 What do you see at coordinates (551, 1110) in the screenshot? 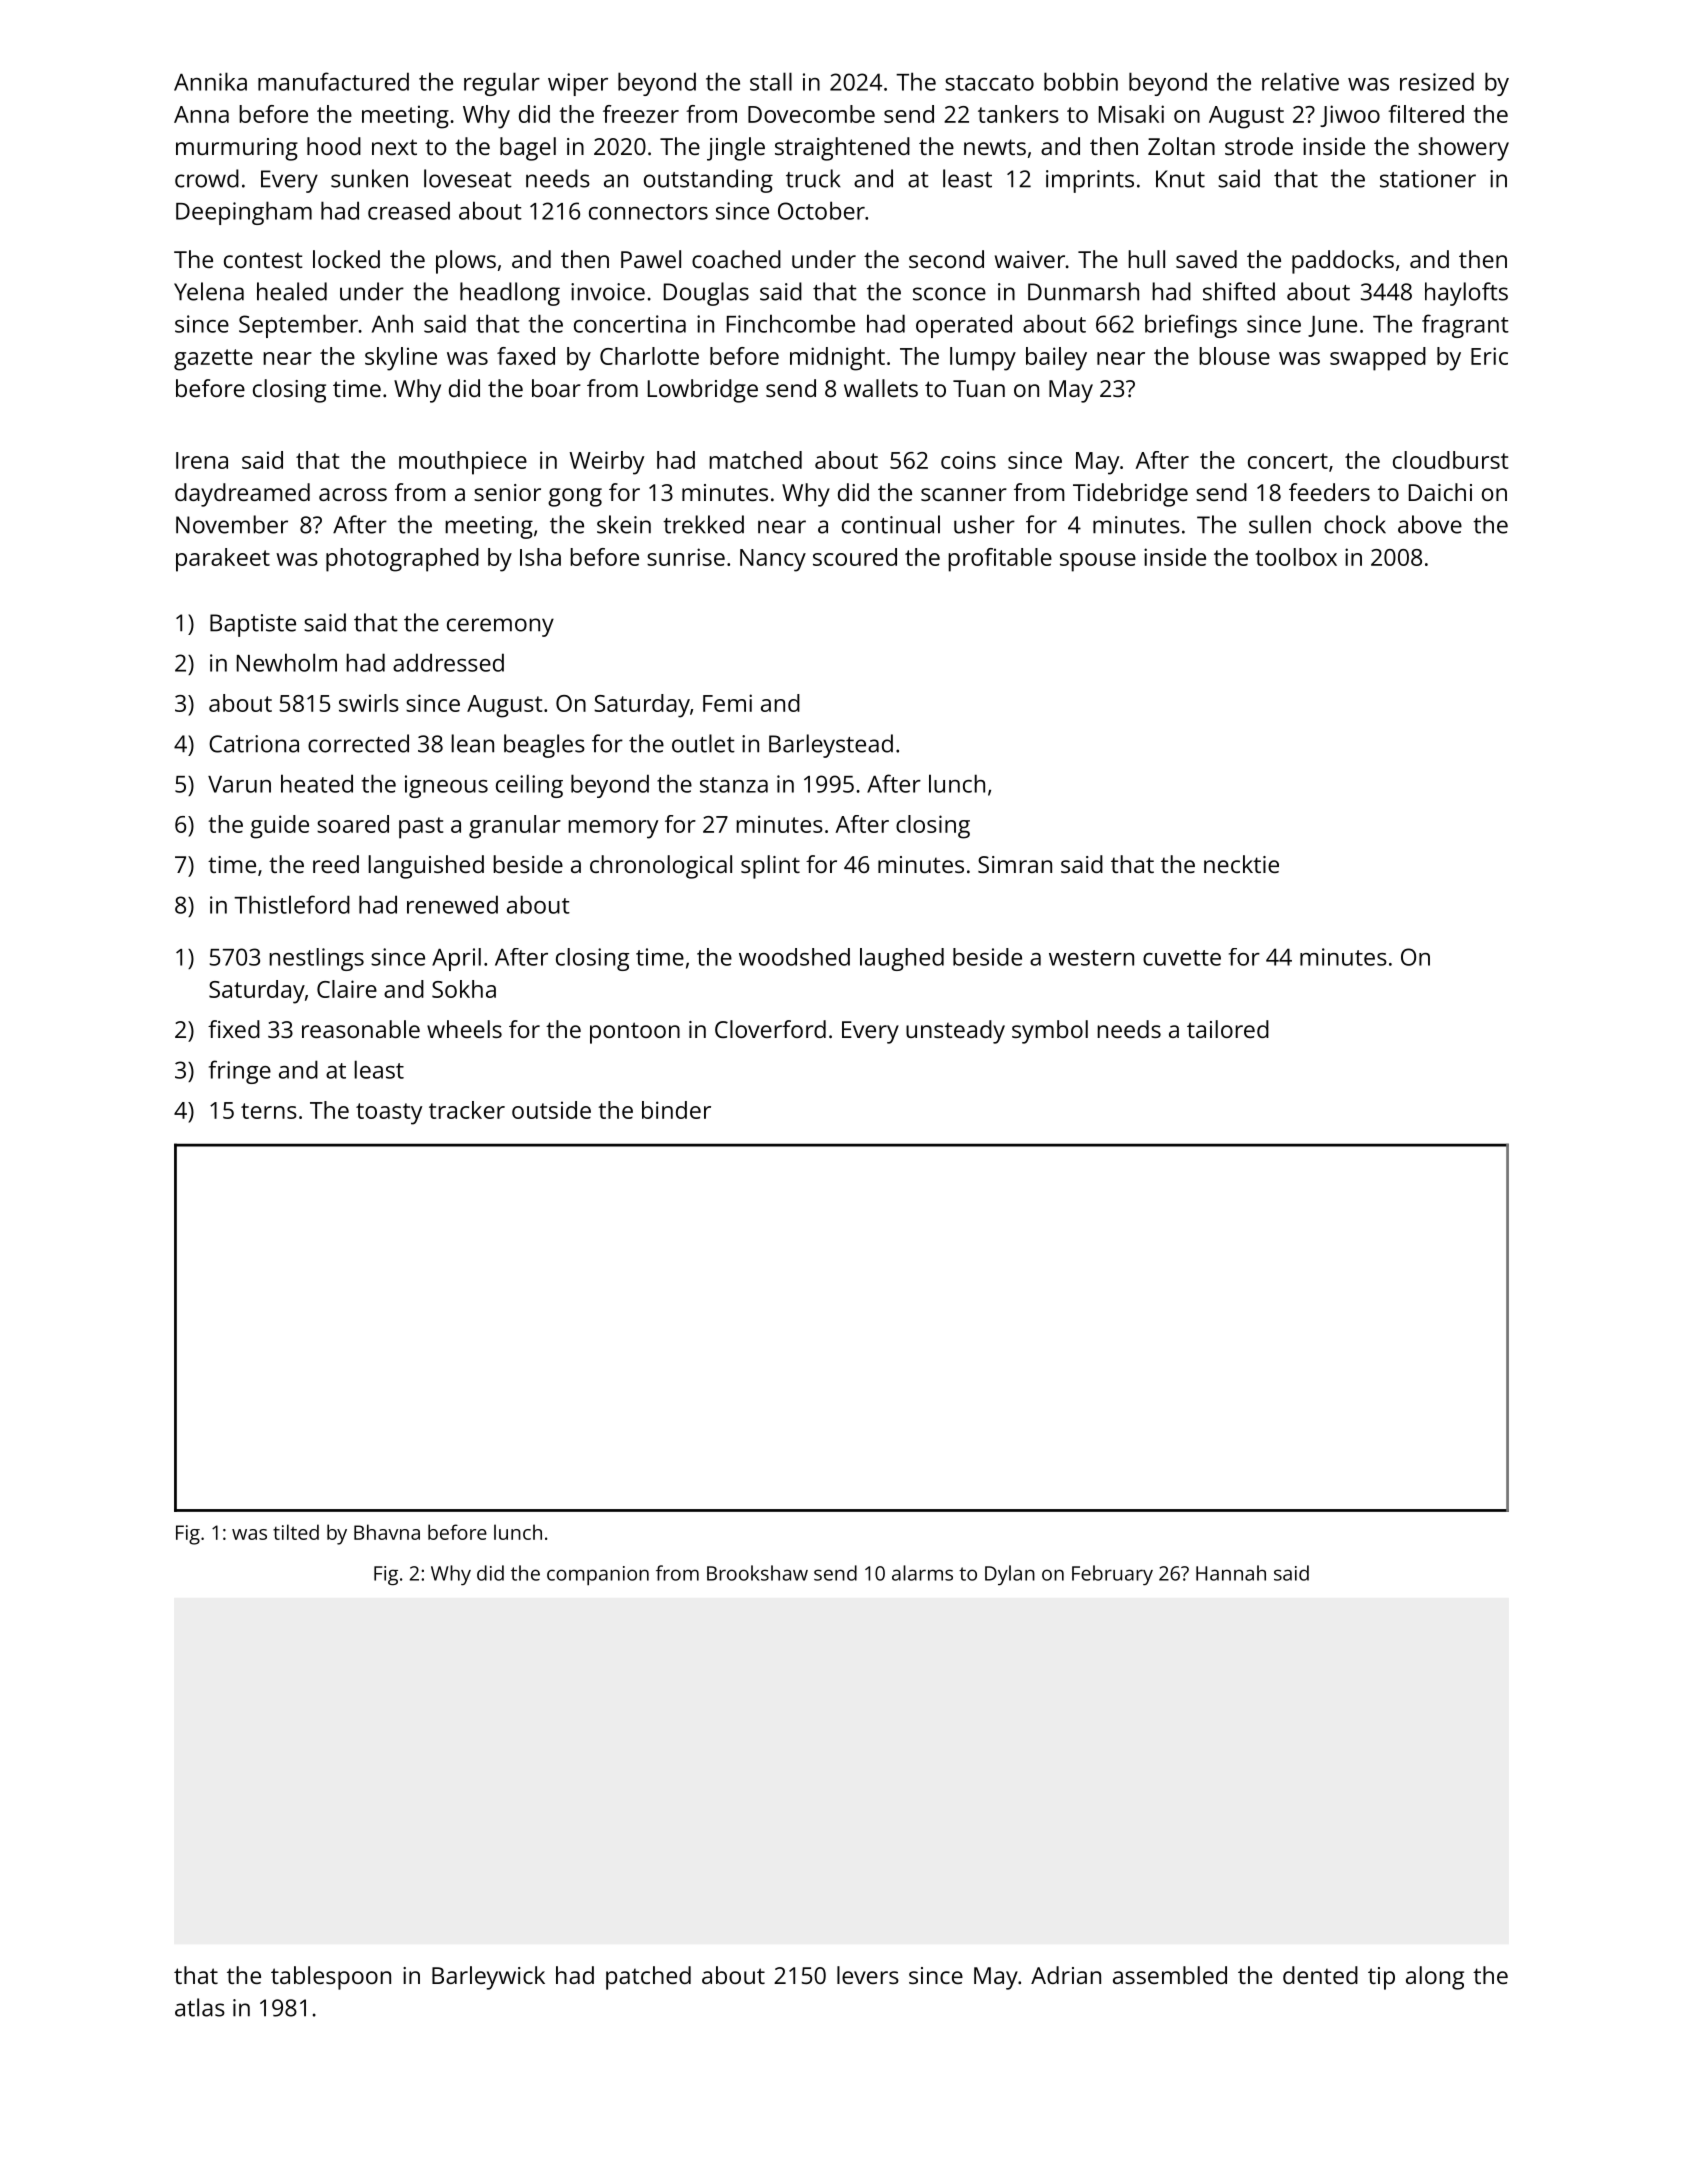
I see `outside` at bounding box center [551, 1110].
